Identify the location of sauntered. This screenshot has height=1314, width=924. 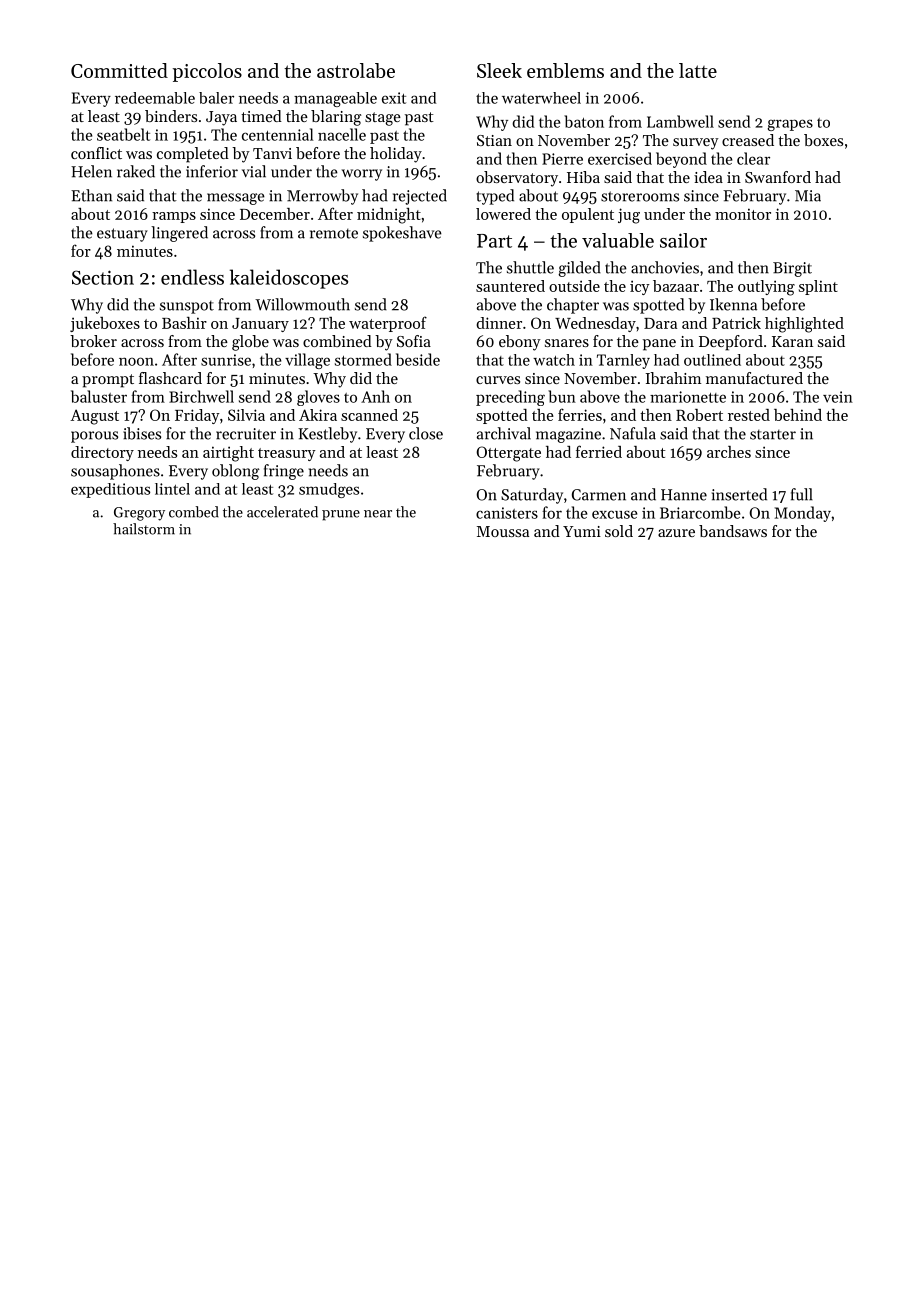
(510, 286).
